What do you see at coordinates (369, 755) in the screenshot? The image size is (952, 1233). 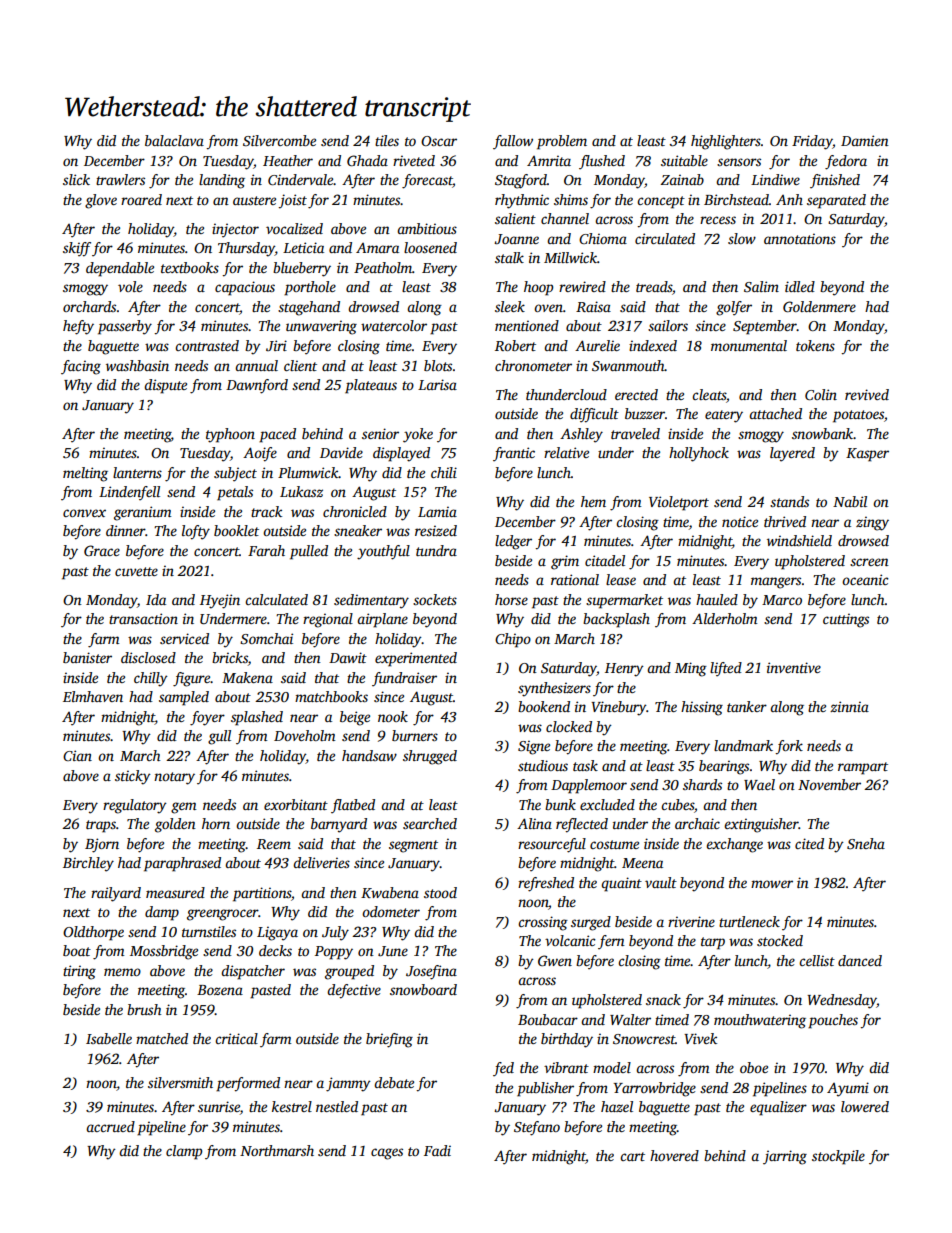 I see `handsaw` at bounding box center [369, 755].
